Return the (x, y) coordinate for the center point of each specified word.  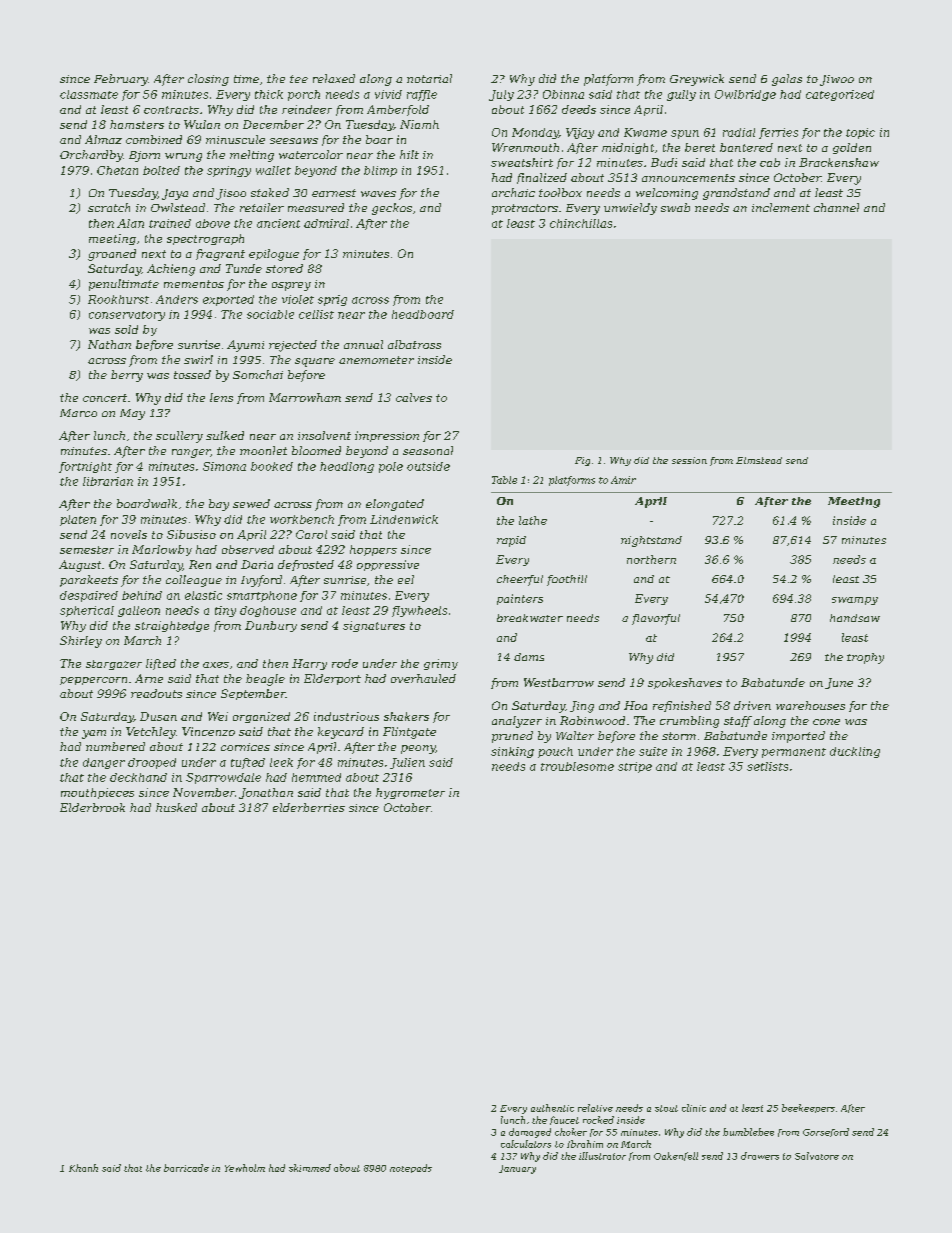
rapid (511, 541)
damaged (530, 1133)
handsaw (855, 618)
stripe (635, 767)
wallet (273, 170)
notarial (429, 78)
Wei (218, 716)
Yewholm (245, 1168)
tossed (192, 374)
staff (738, 721)
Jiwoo (837, 80)
